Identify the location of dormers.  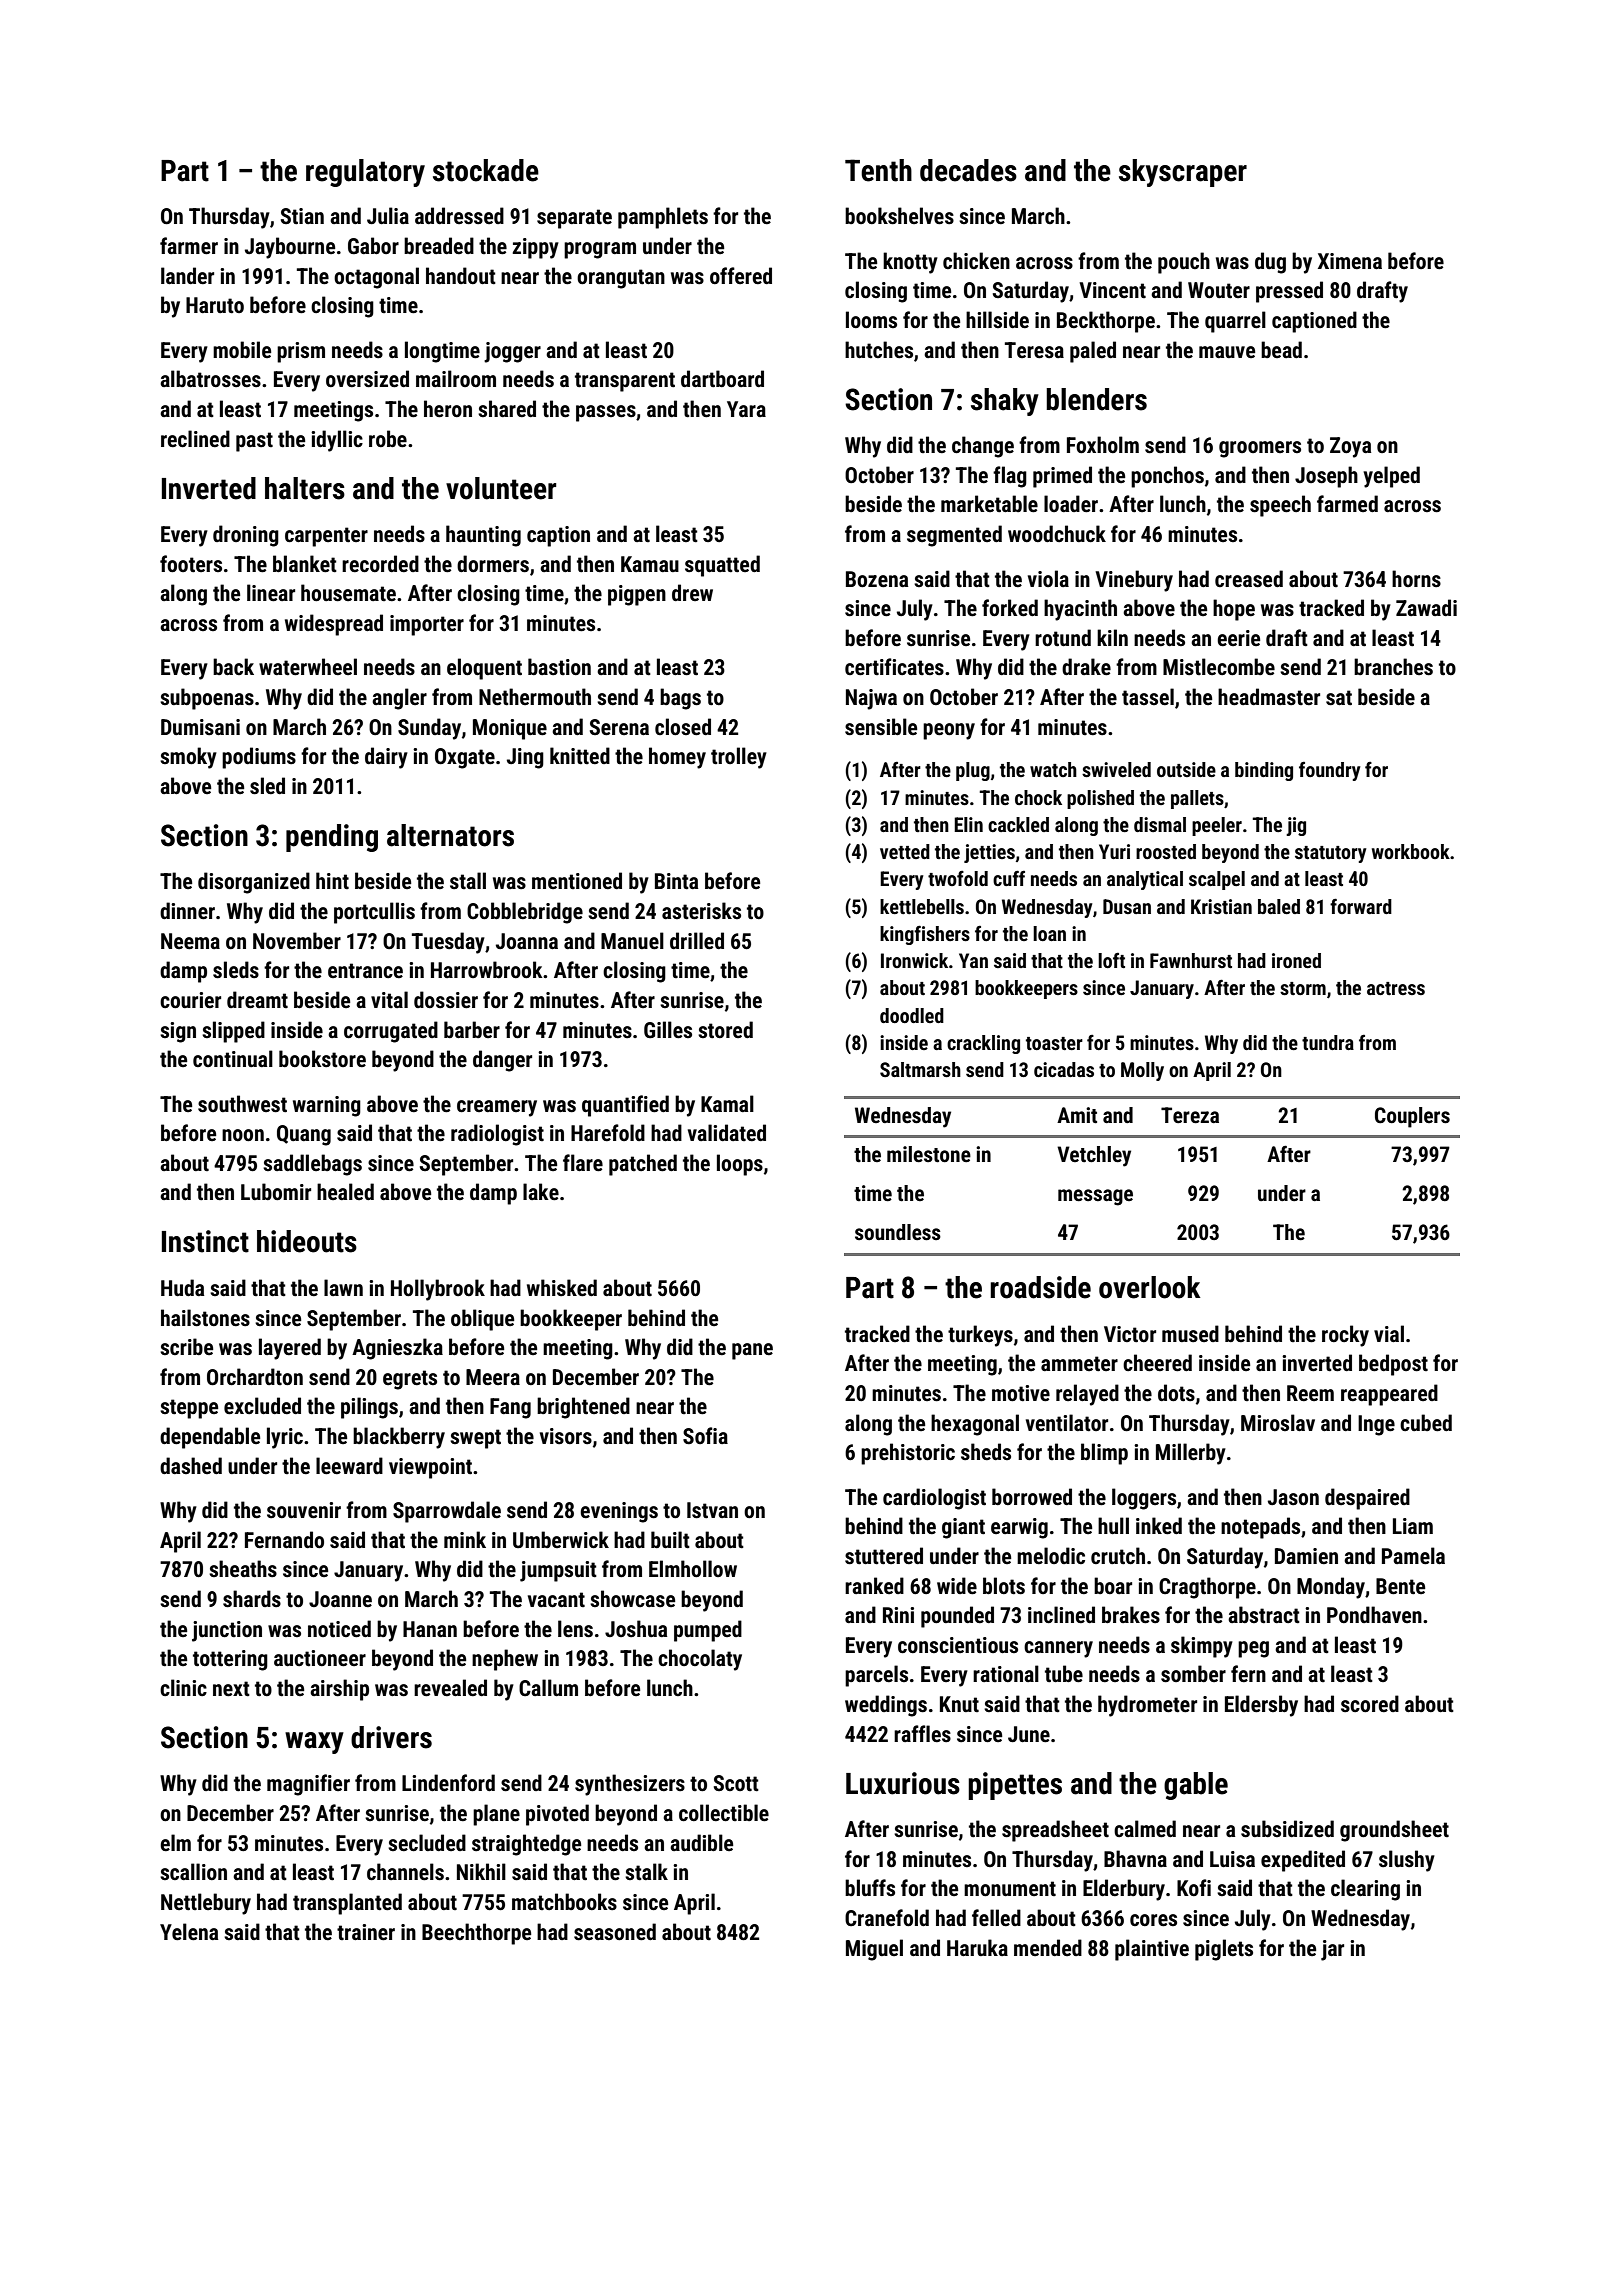
(493, 564).
